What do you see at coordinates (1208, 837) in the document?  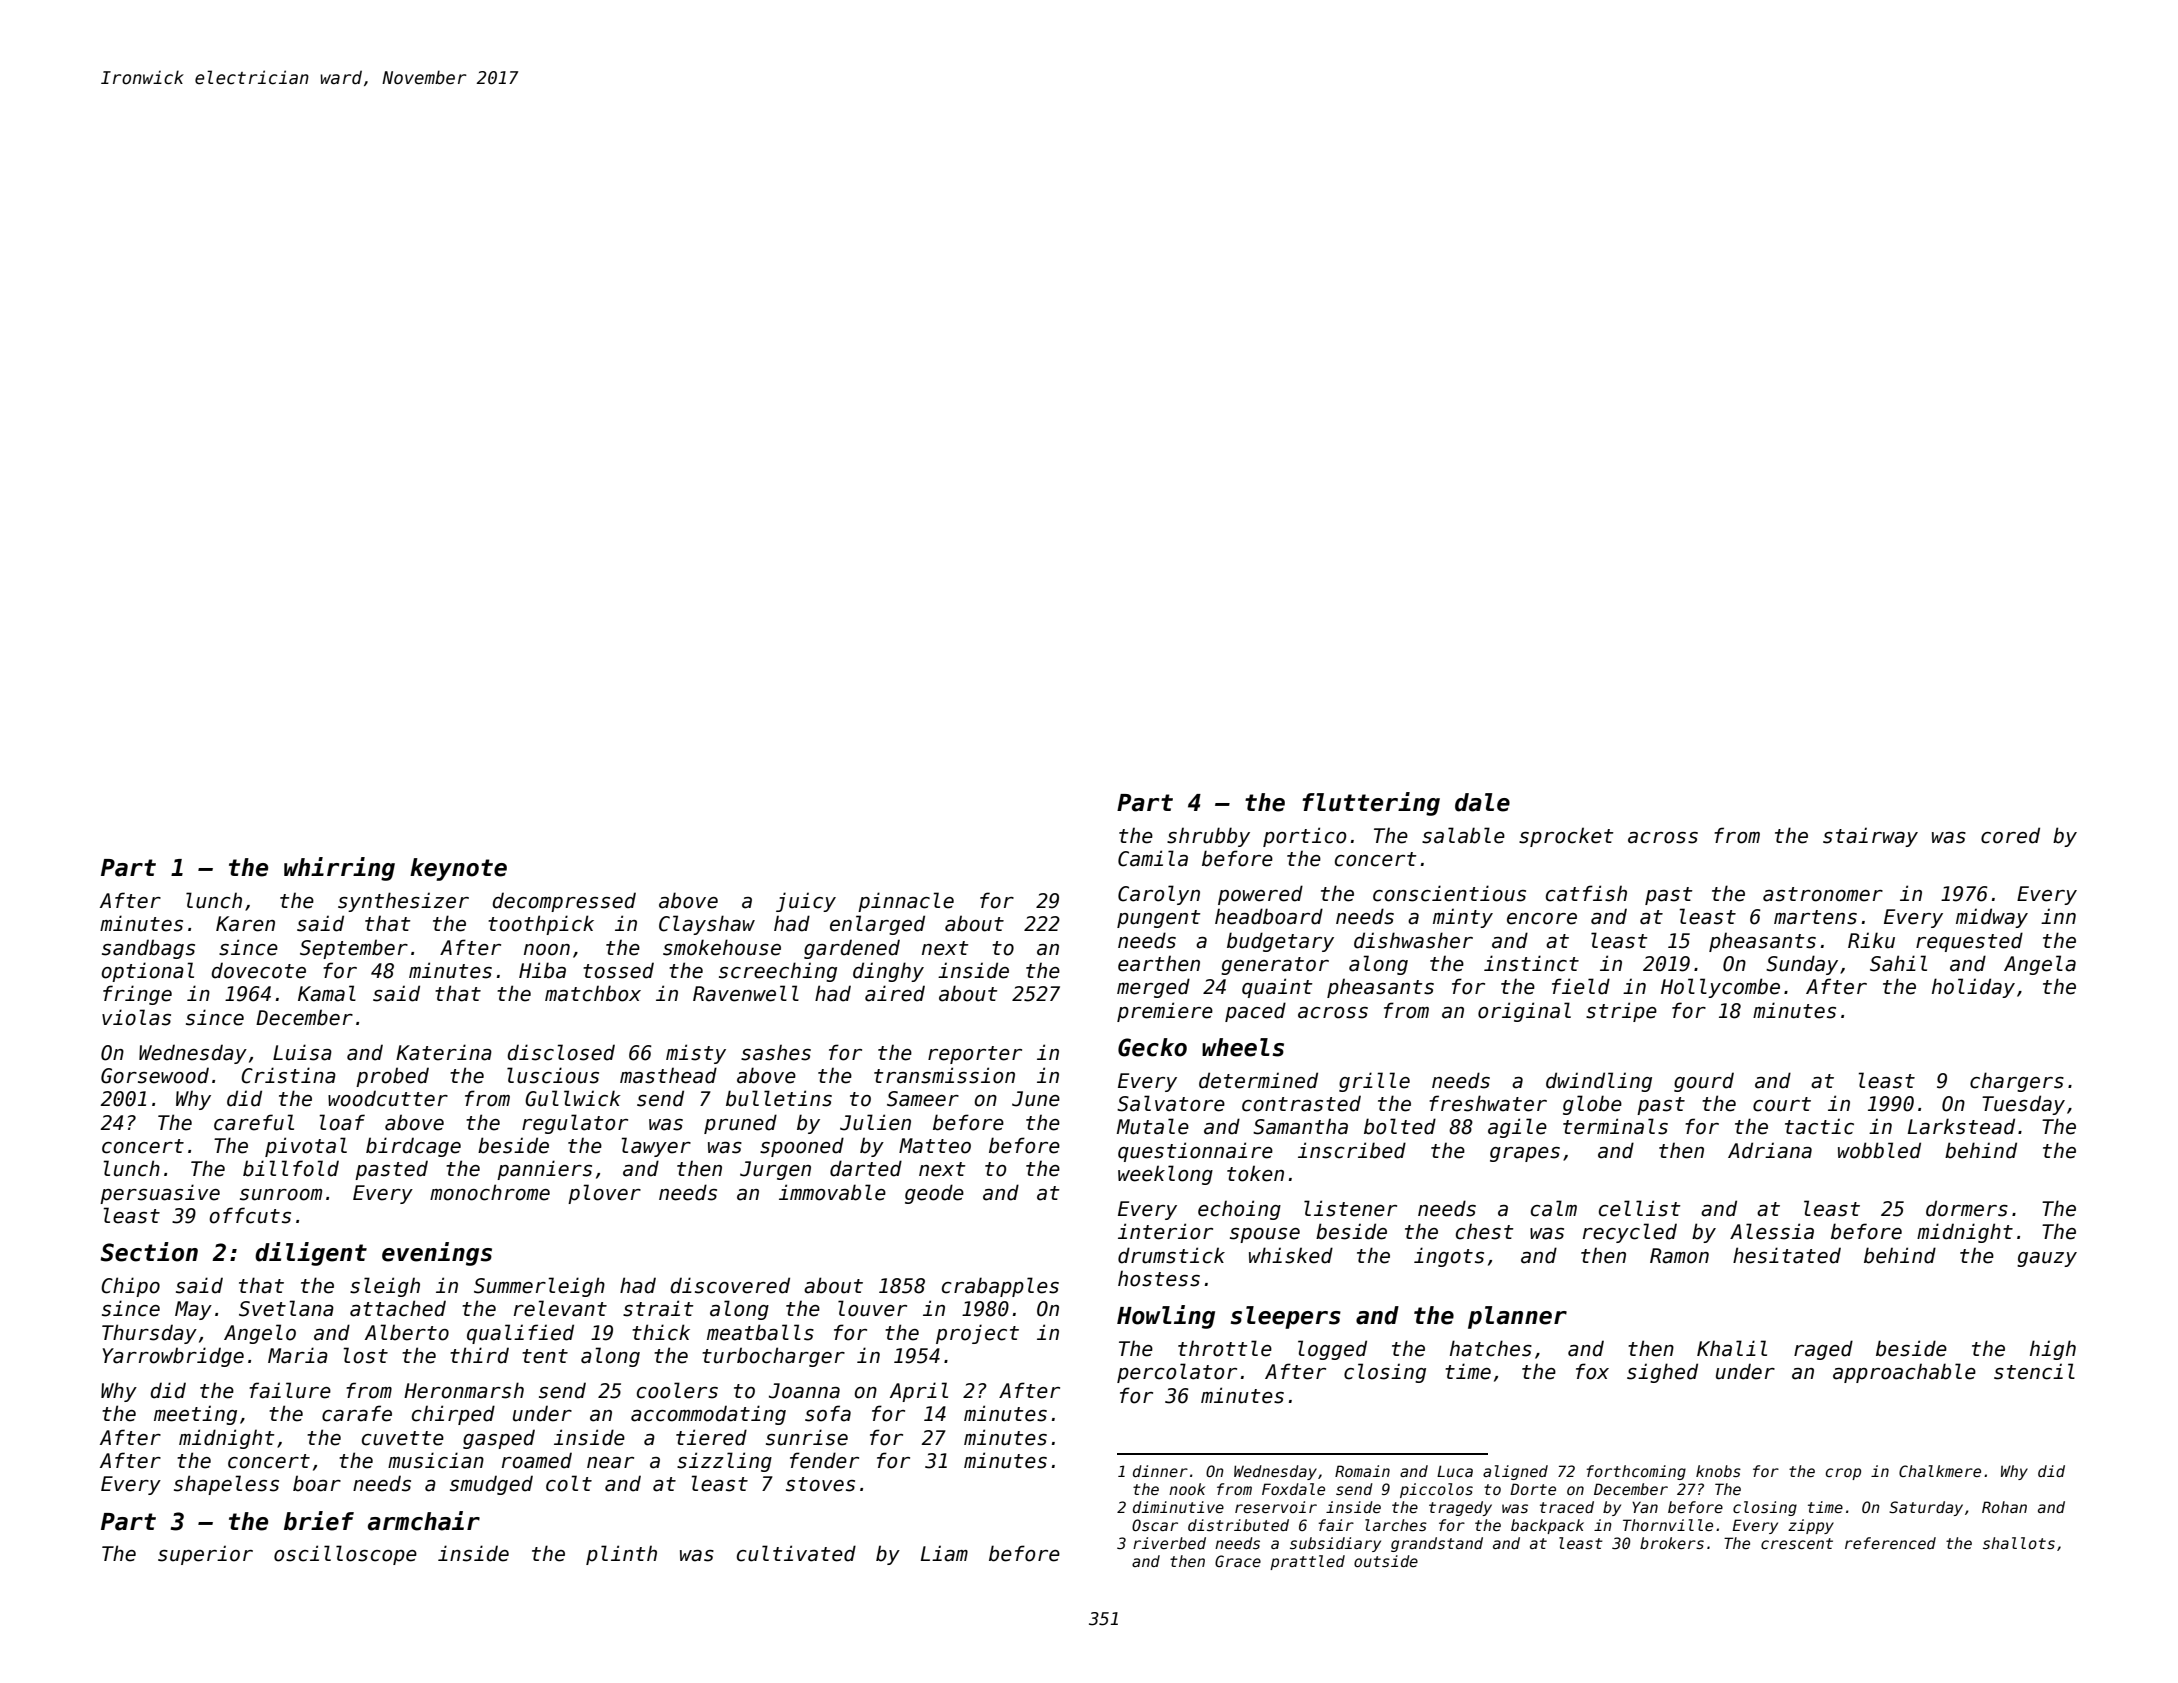 I see `shrubby` at bounding box center [1208, 837].
